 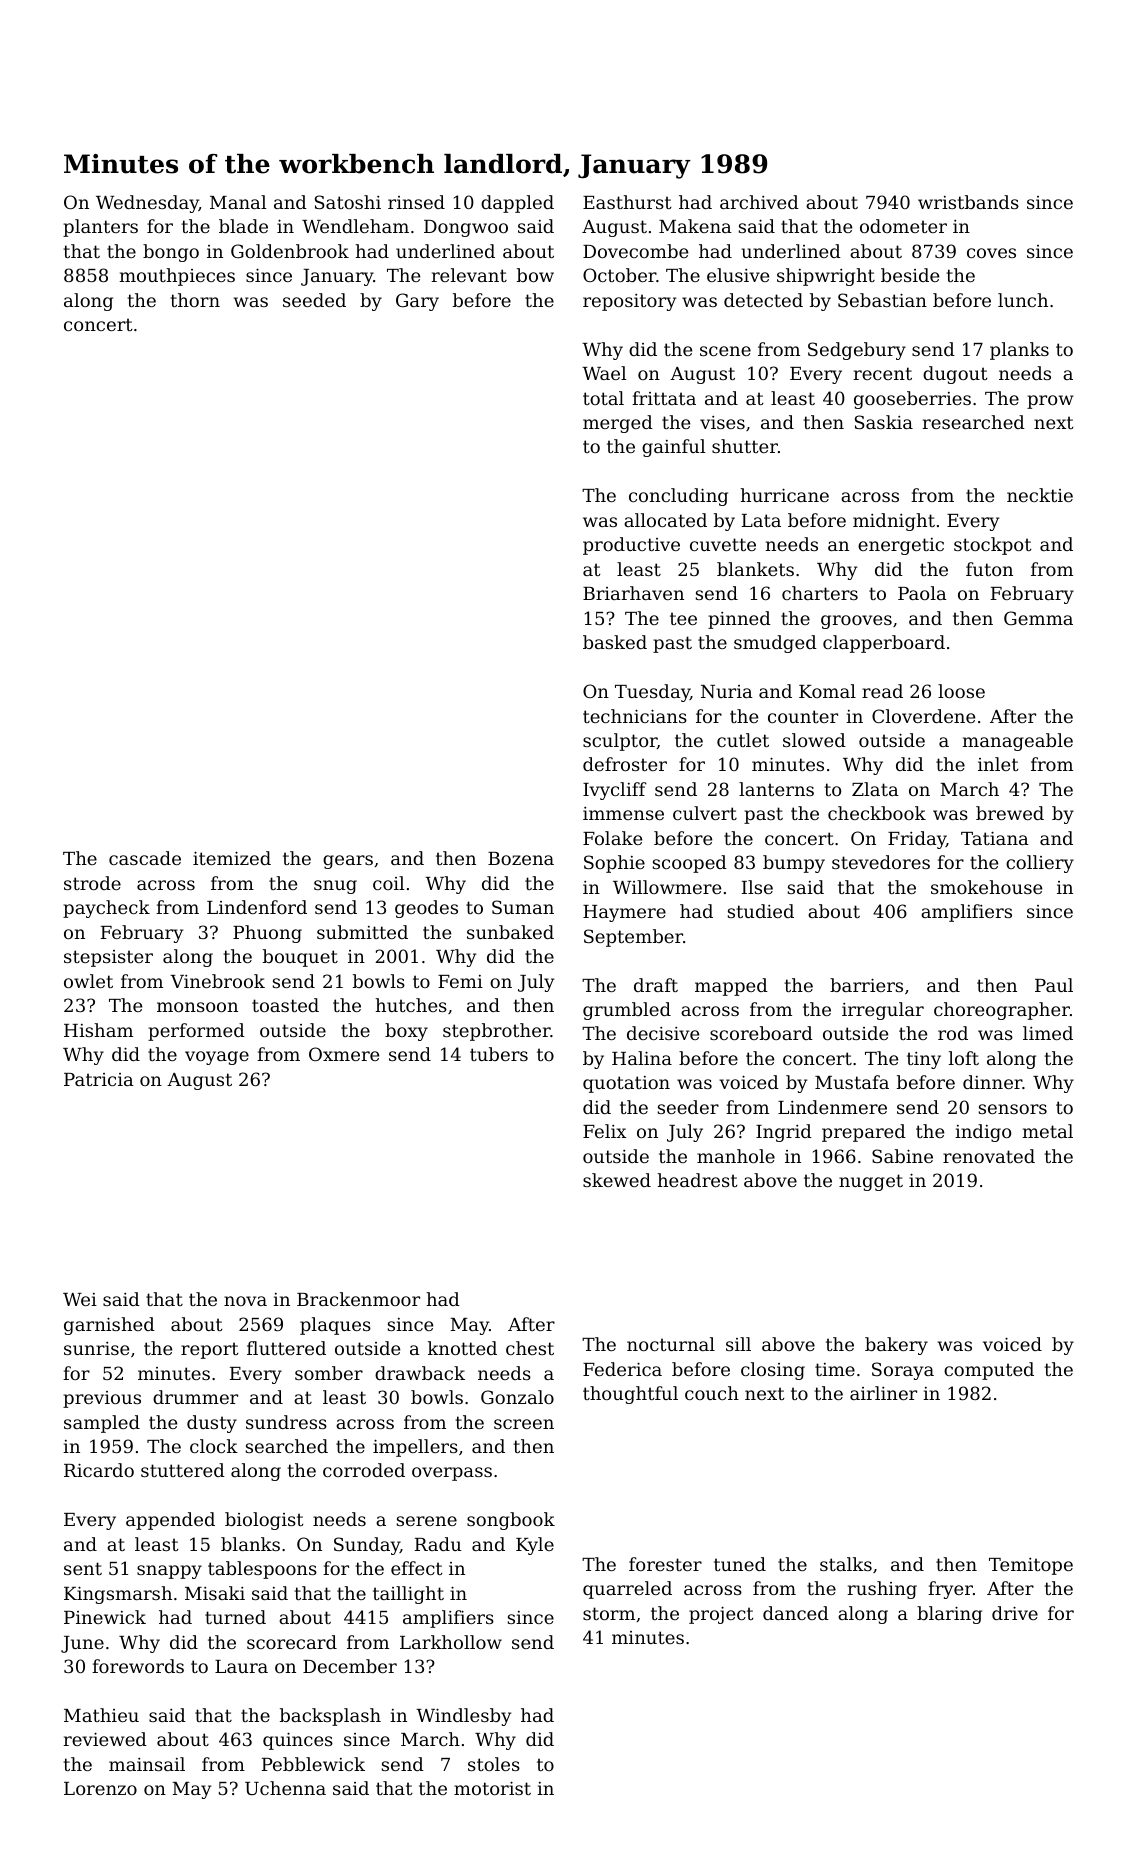 What do you see at coordinates (169, 1572) in the screenshot?
I see `snappy` at bounding box center [169, 1572].
